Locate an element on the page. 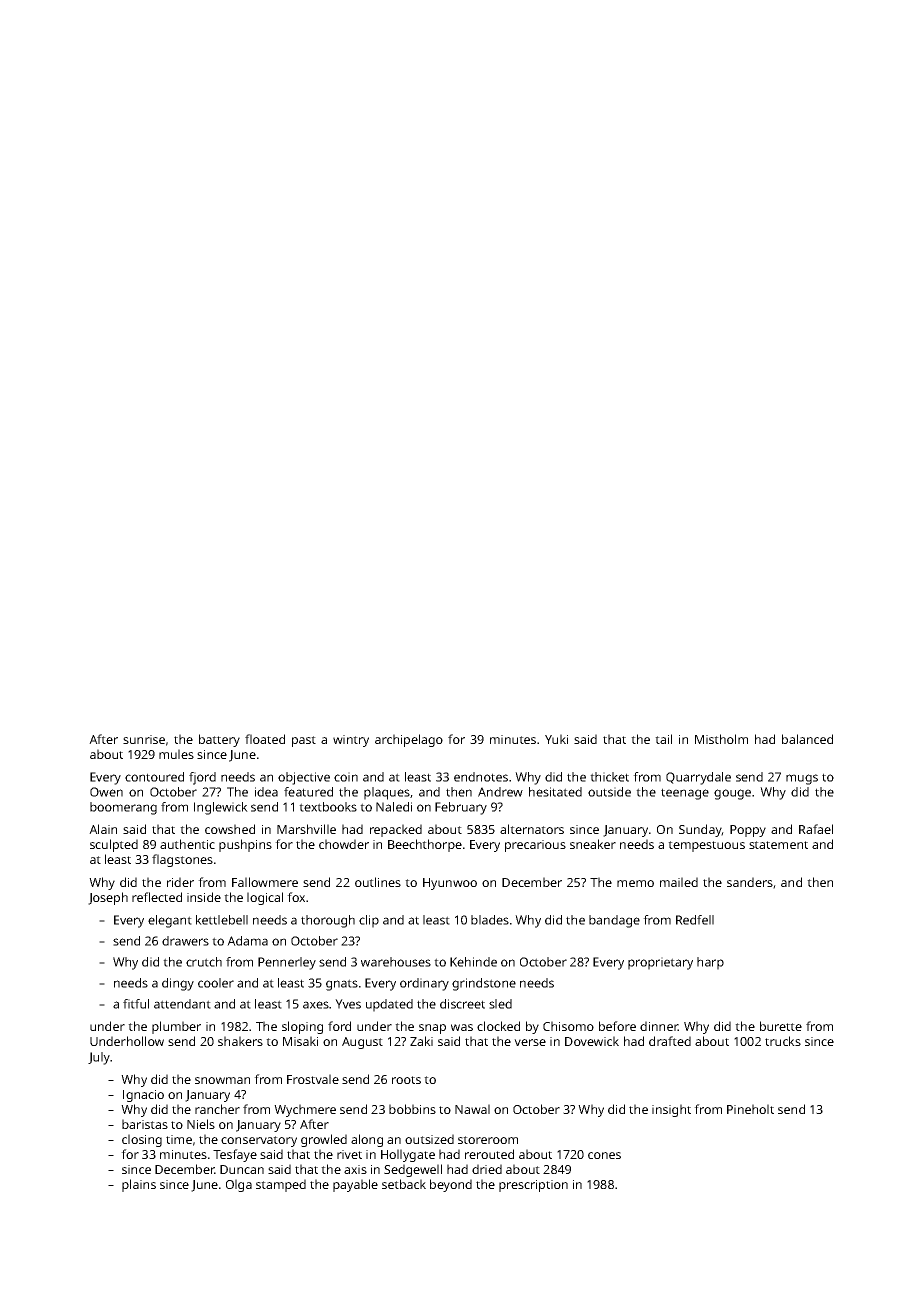  verse is located at coordinates (530, 1042).
